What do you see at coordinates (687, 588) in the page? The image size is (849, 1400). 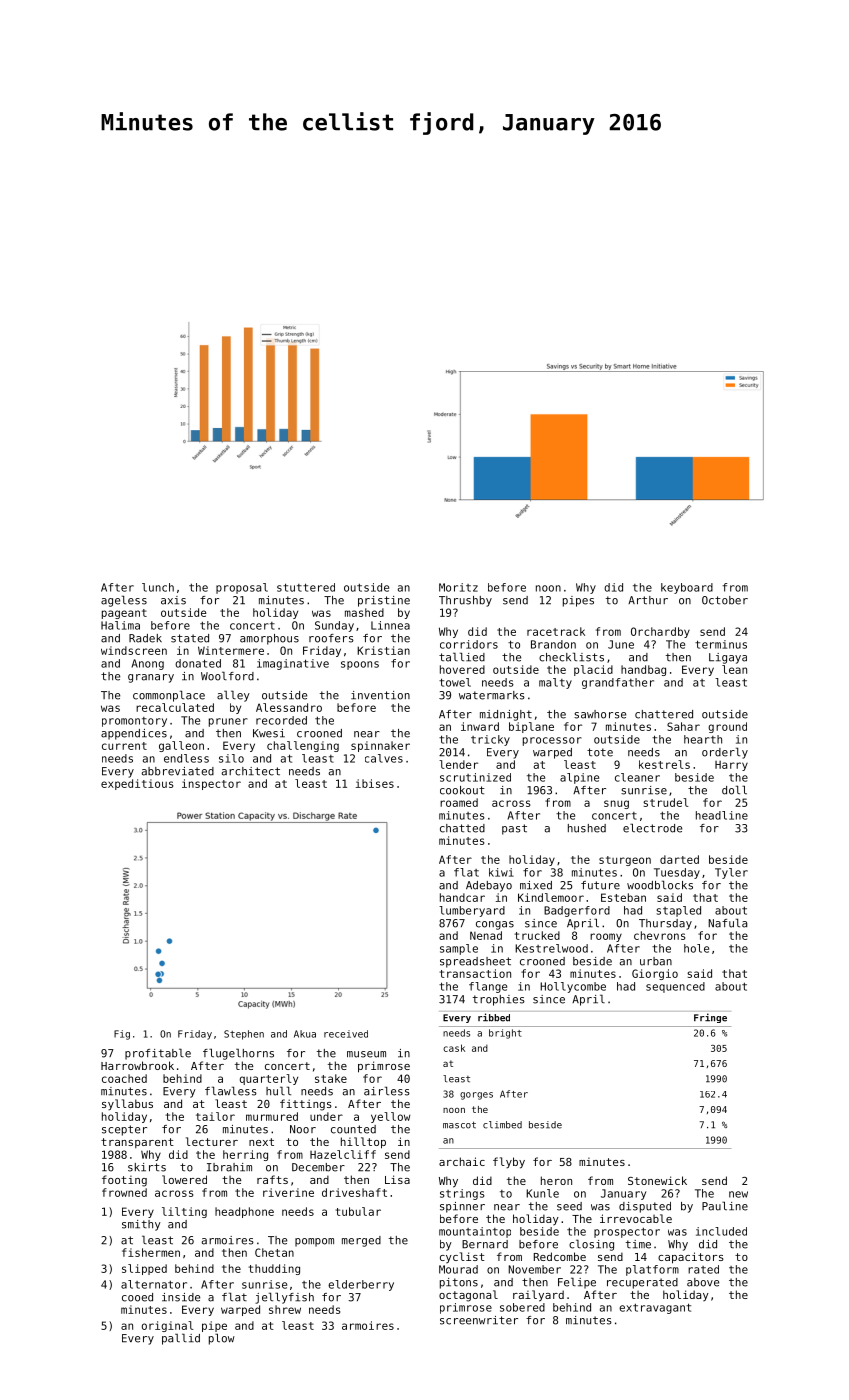 I see `keyboard` at bounding box center [687, 588].
